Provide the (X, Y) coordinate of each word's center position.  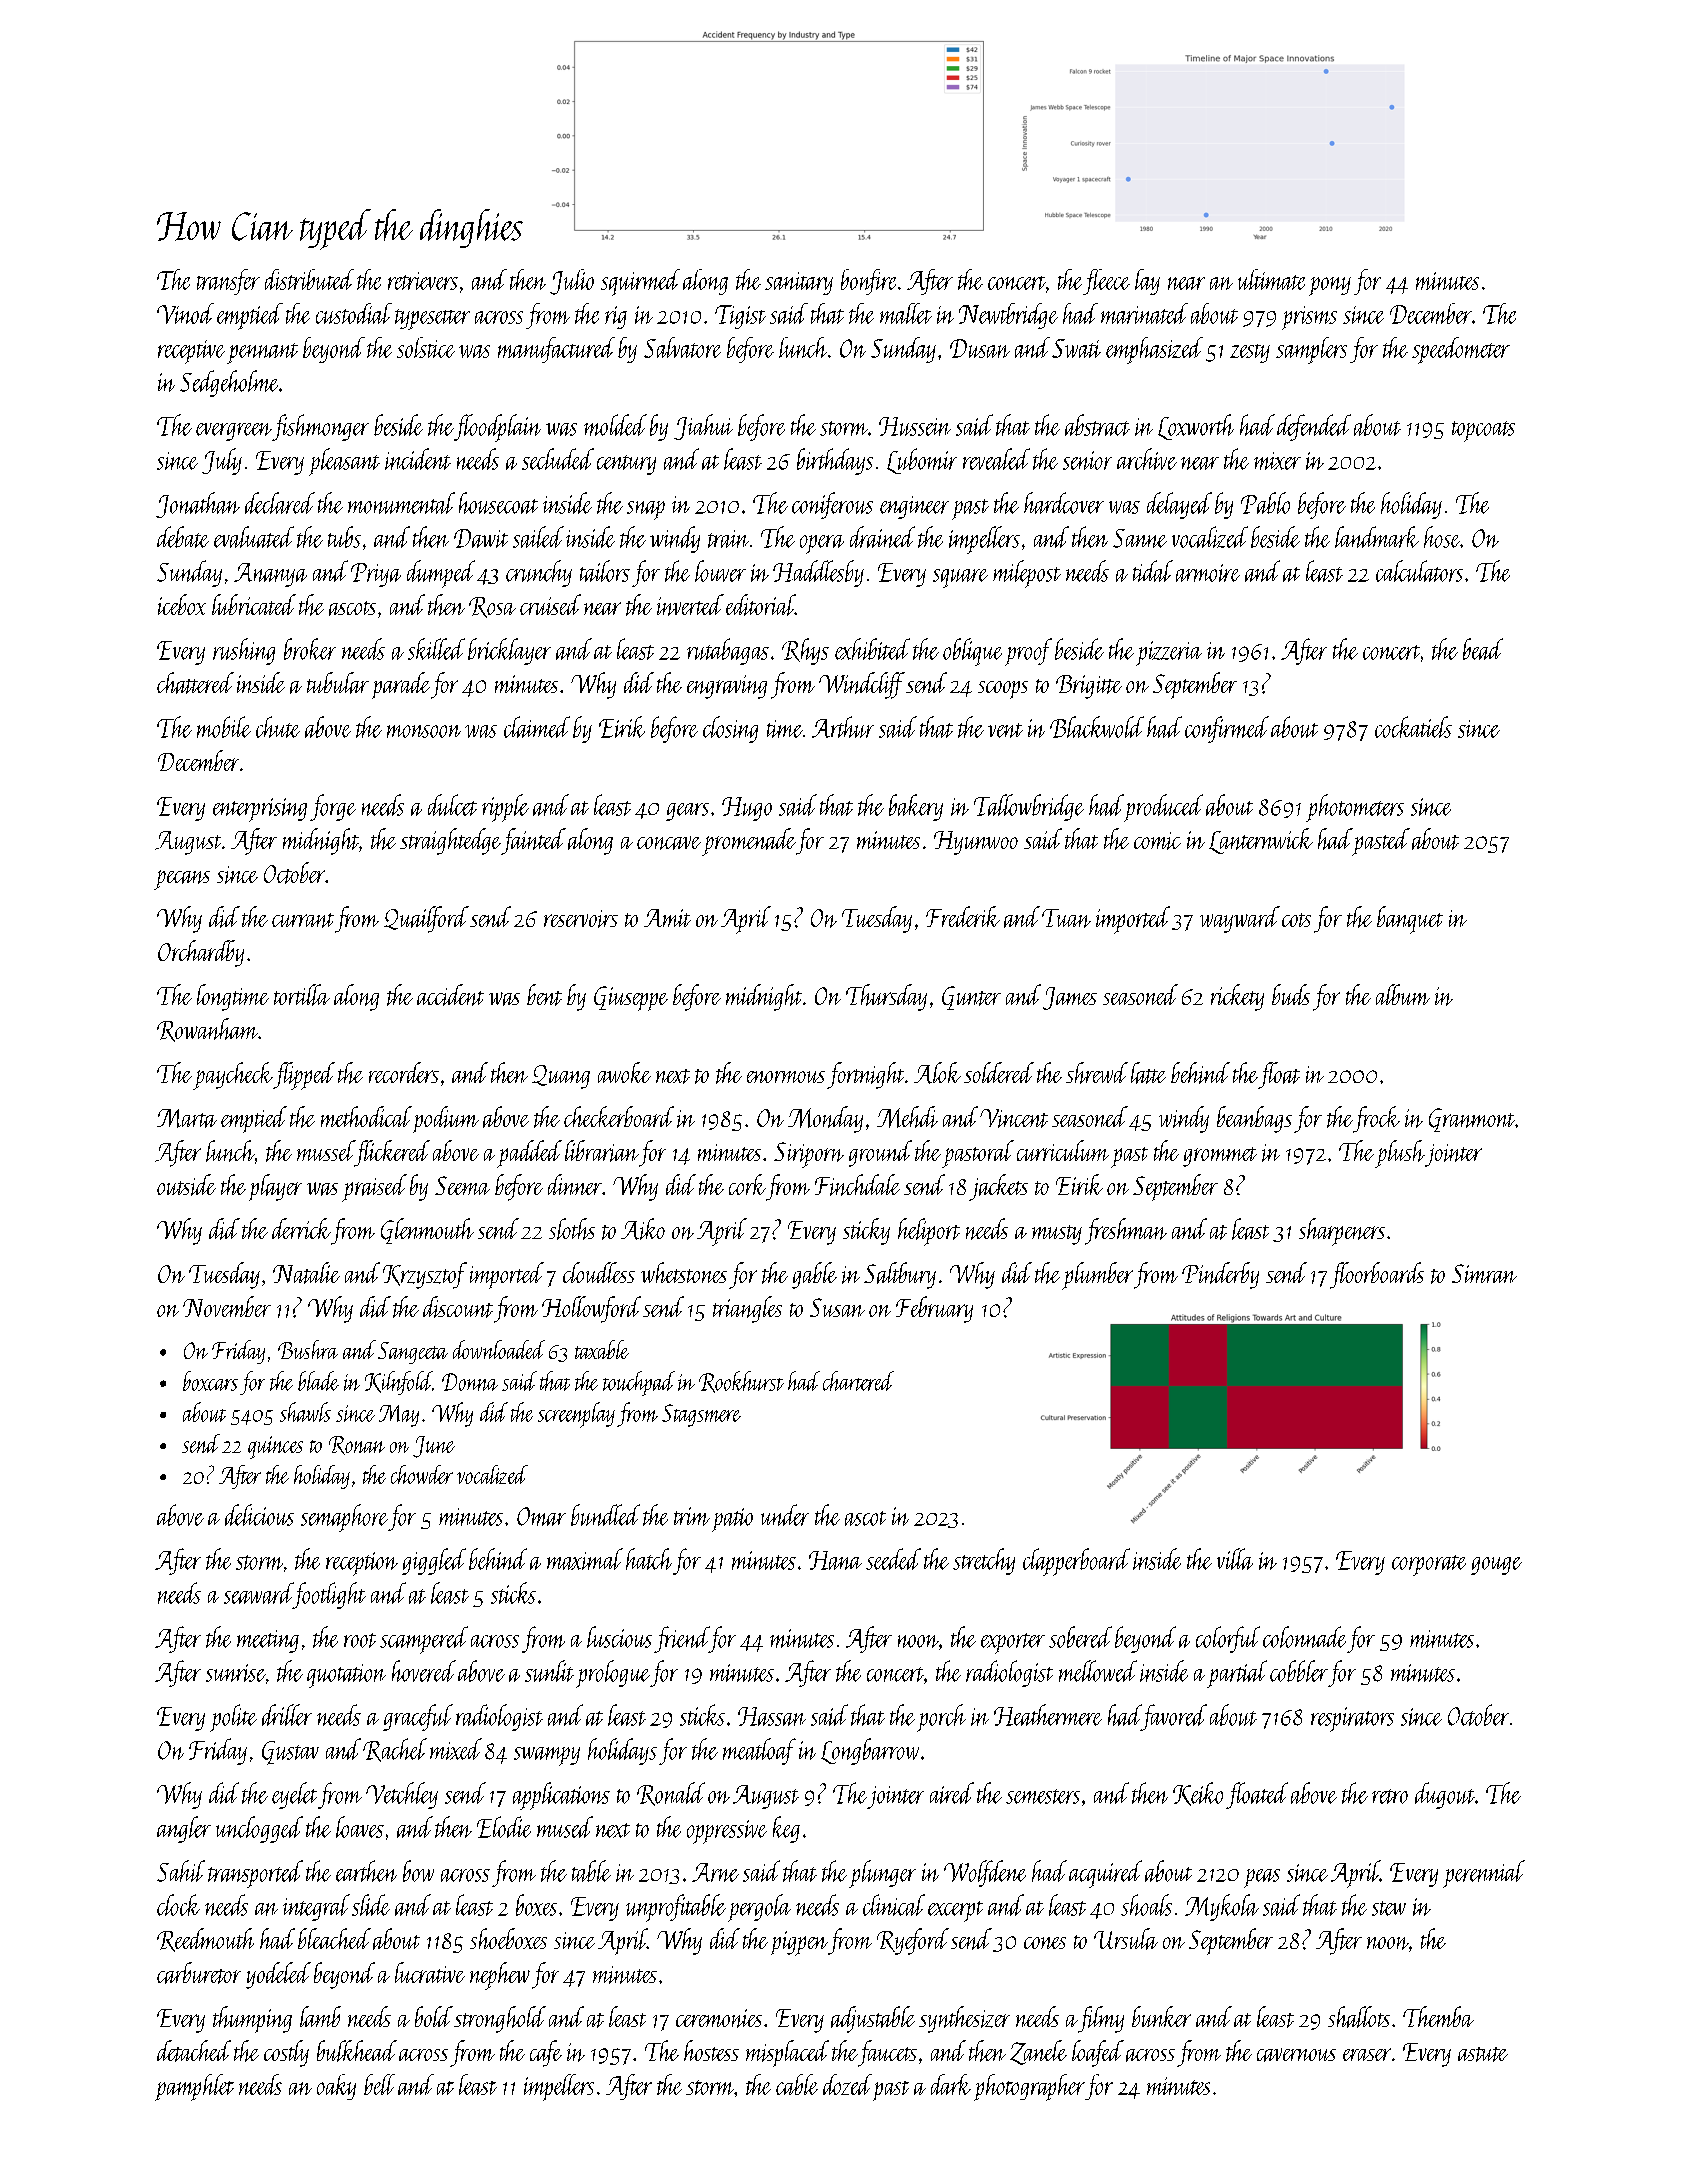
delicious (259, 1515)
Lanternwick (1261, 841)
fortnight (865, 1075)
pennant (262, 353)
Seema (462, 1185)
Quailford (426, 919)
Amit (667, 918)
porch (941, 1718)
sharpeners (1342, 1232)
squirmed (640, 282)
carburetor (199, 1973)
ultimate (1271, 279)
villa (1235, 1559)
